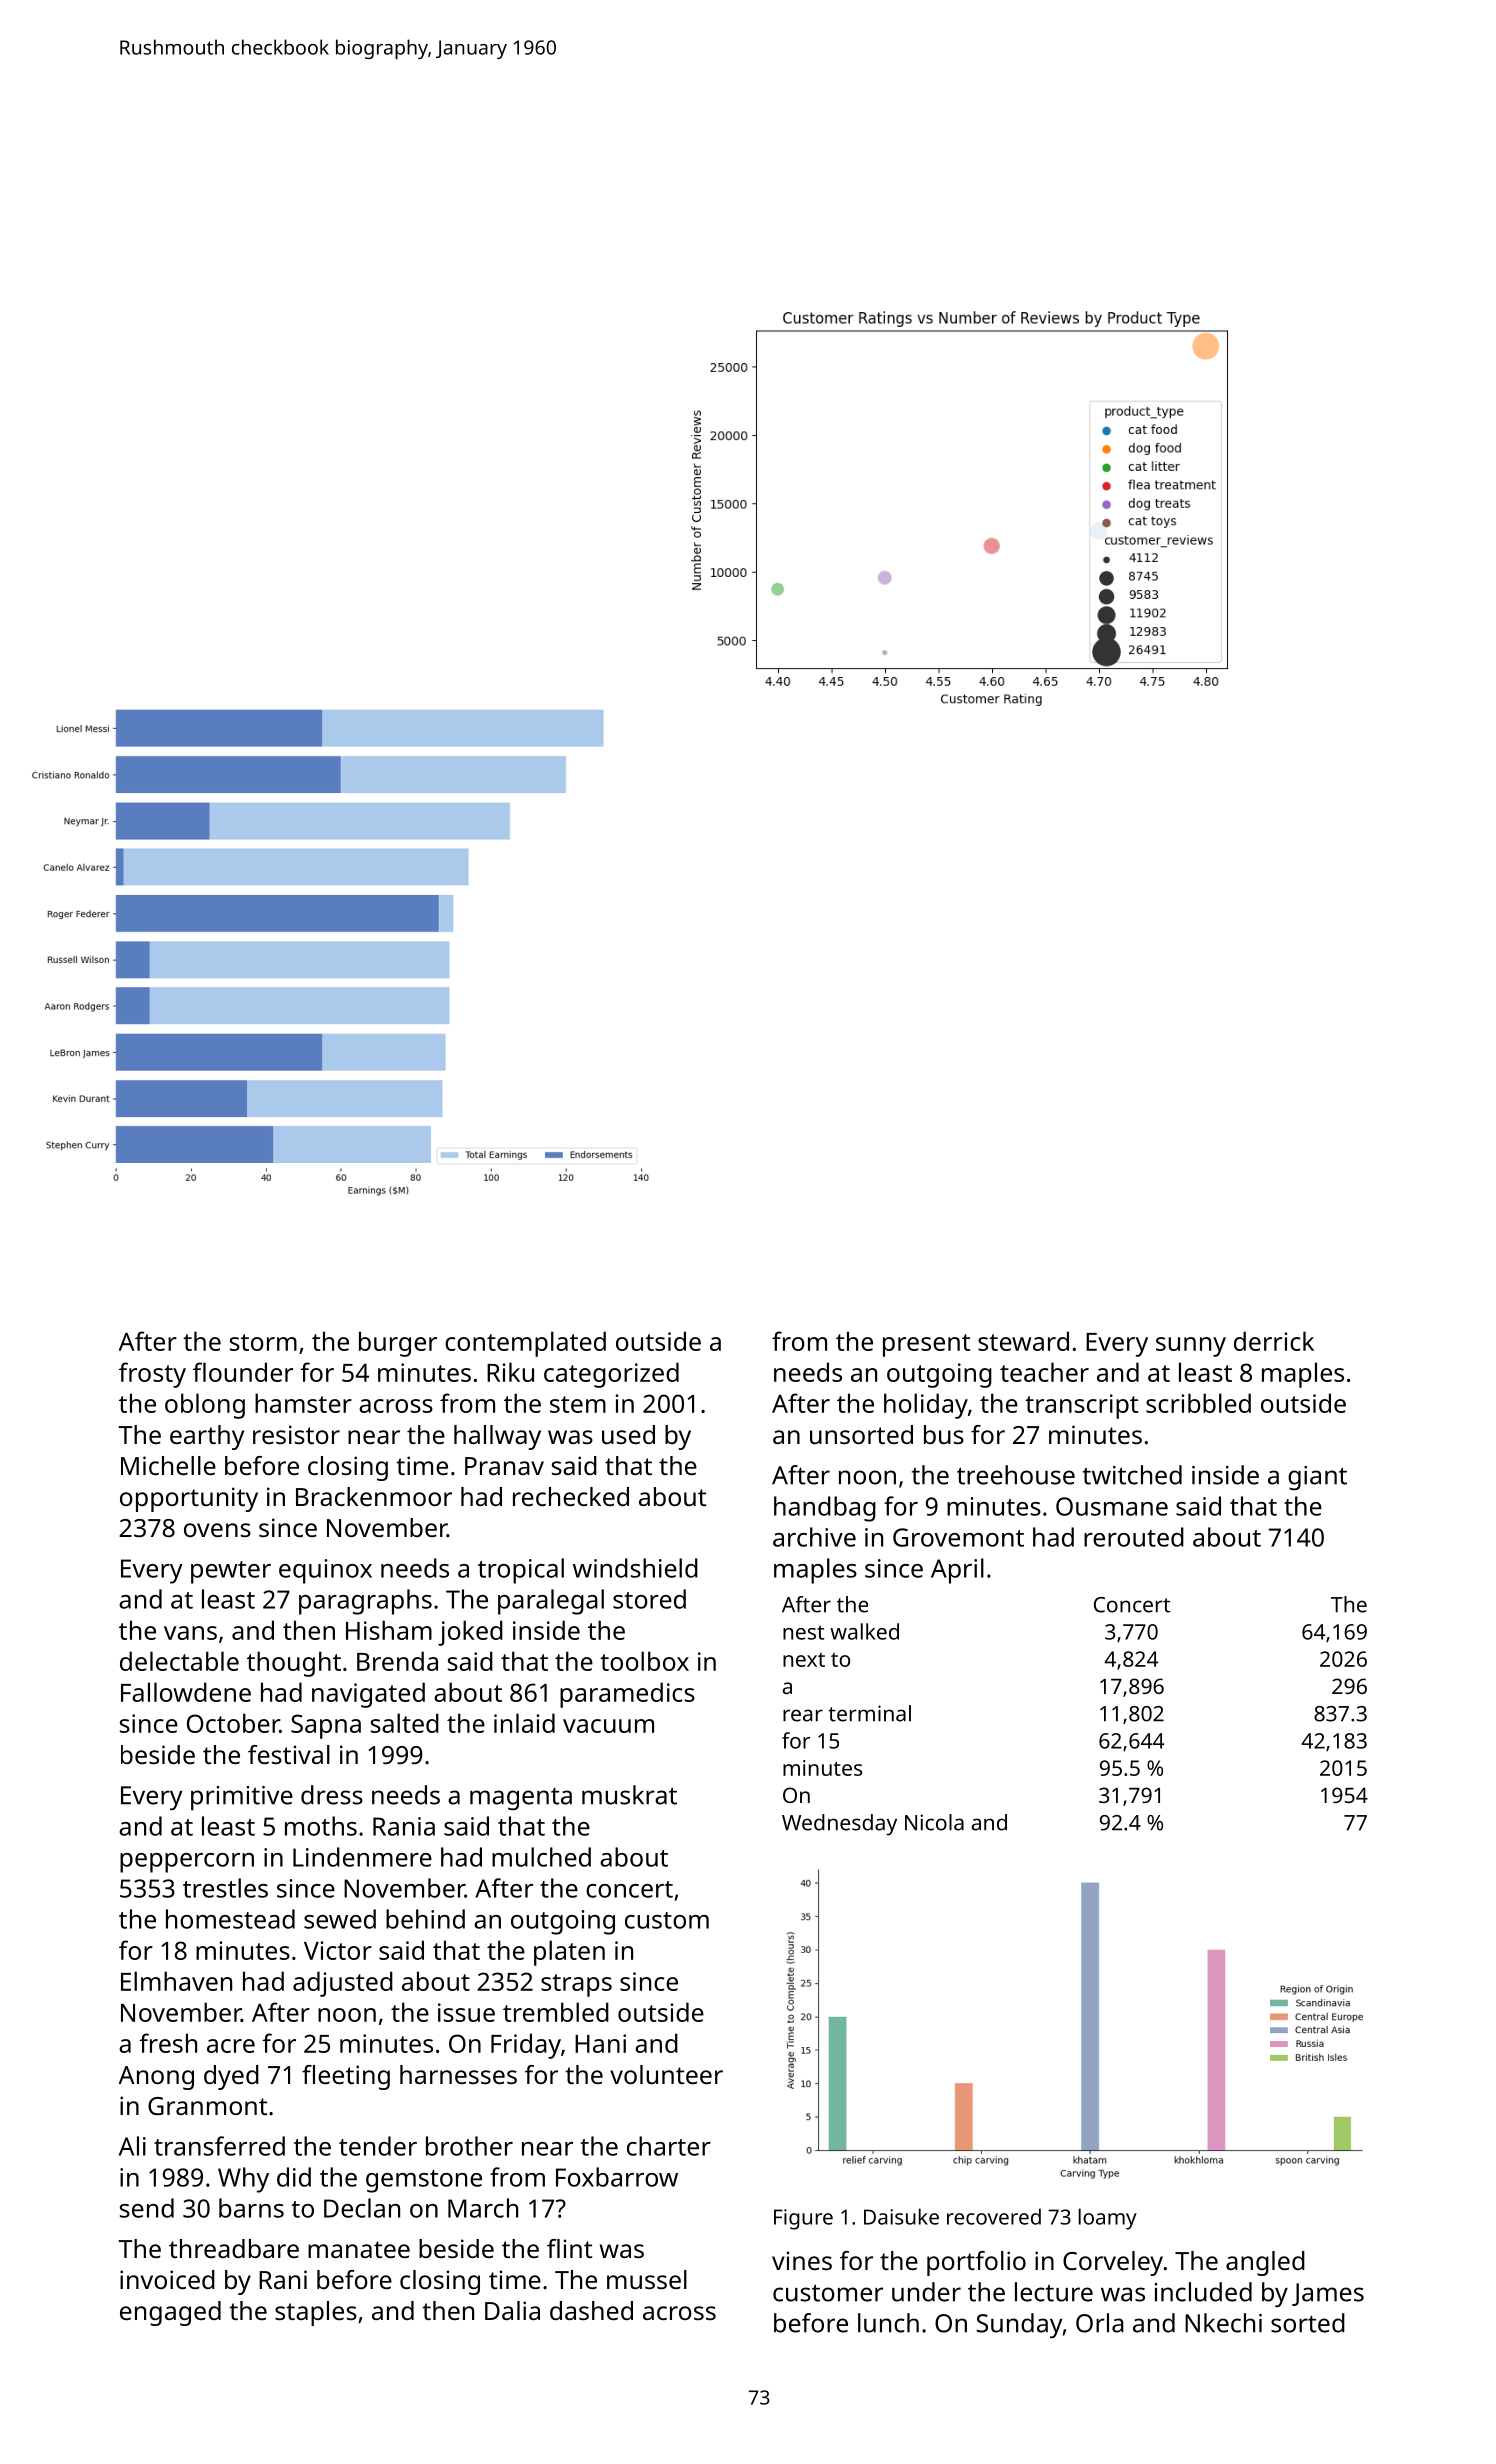  I want to click on lunch, so click(888, 2323).
